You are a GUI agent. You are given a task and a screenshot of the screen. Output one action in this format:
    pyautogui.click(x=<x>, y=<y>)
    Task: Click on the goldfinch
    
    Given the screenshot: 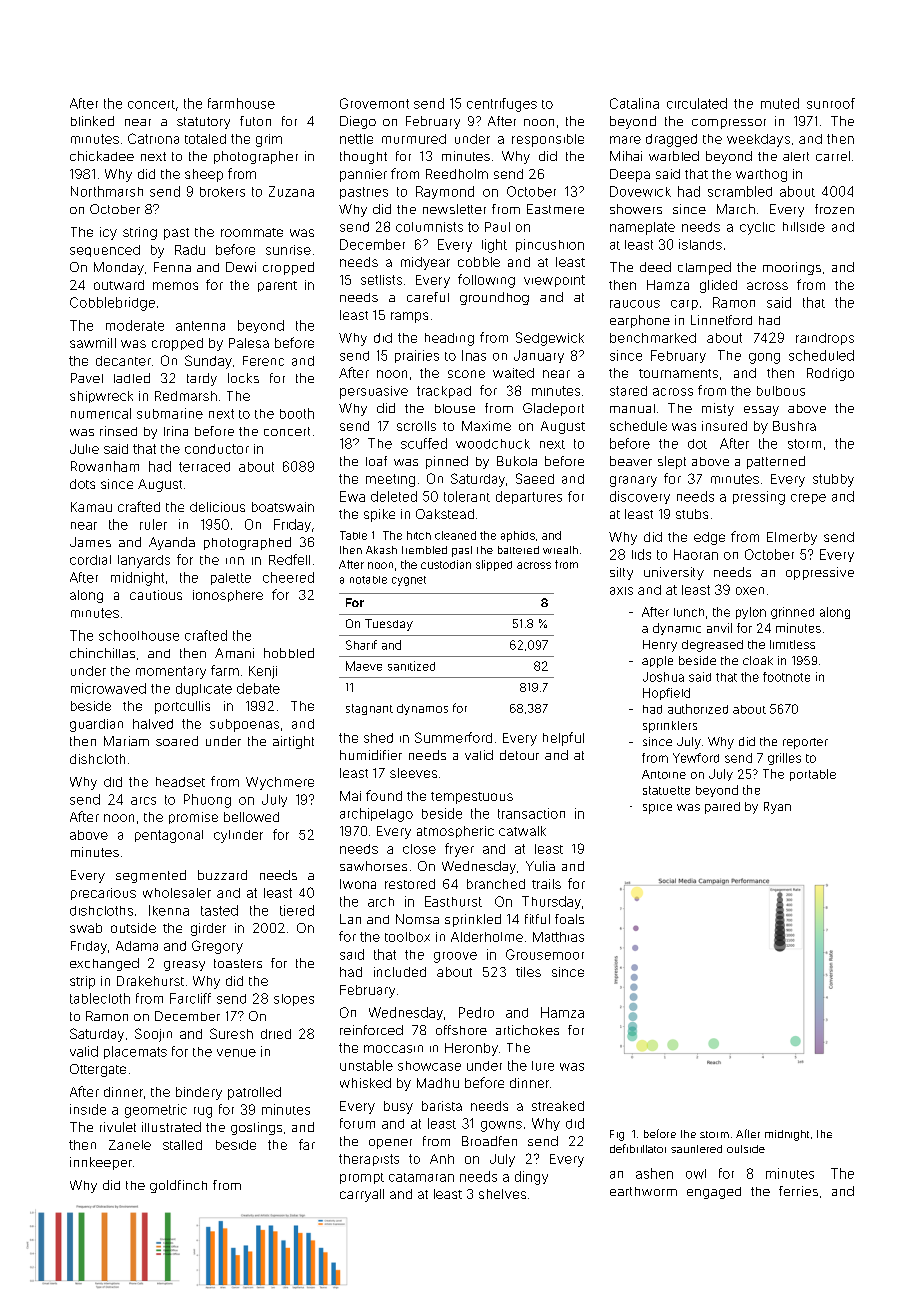 What is the action you would take?
    pyautogui.click(x=178, y=1186)
